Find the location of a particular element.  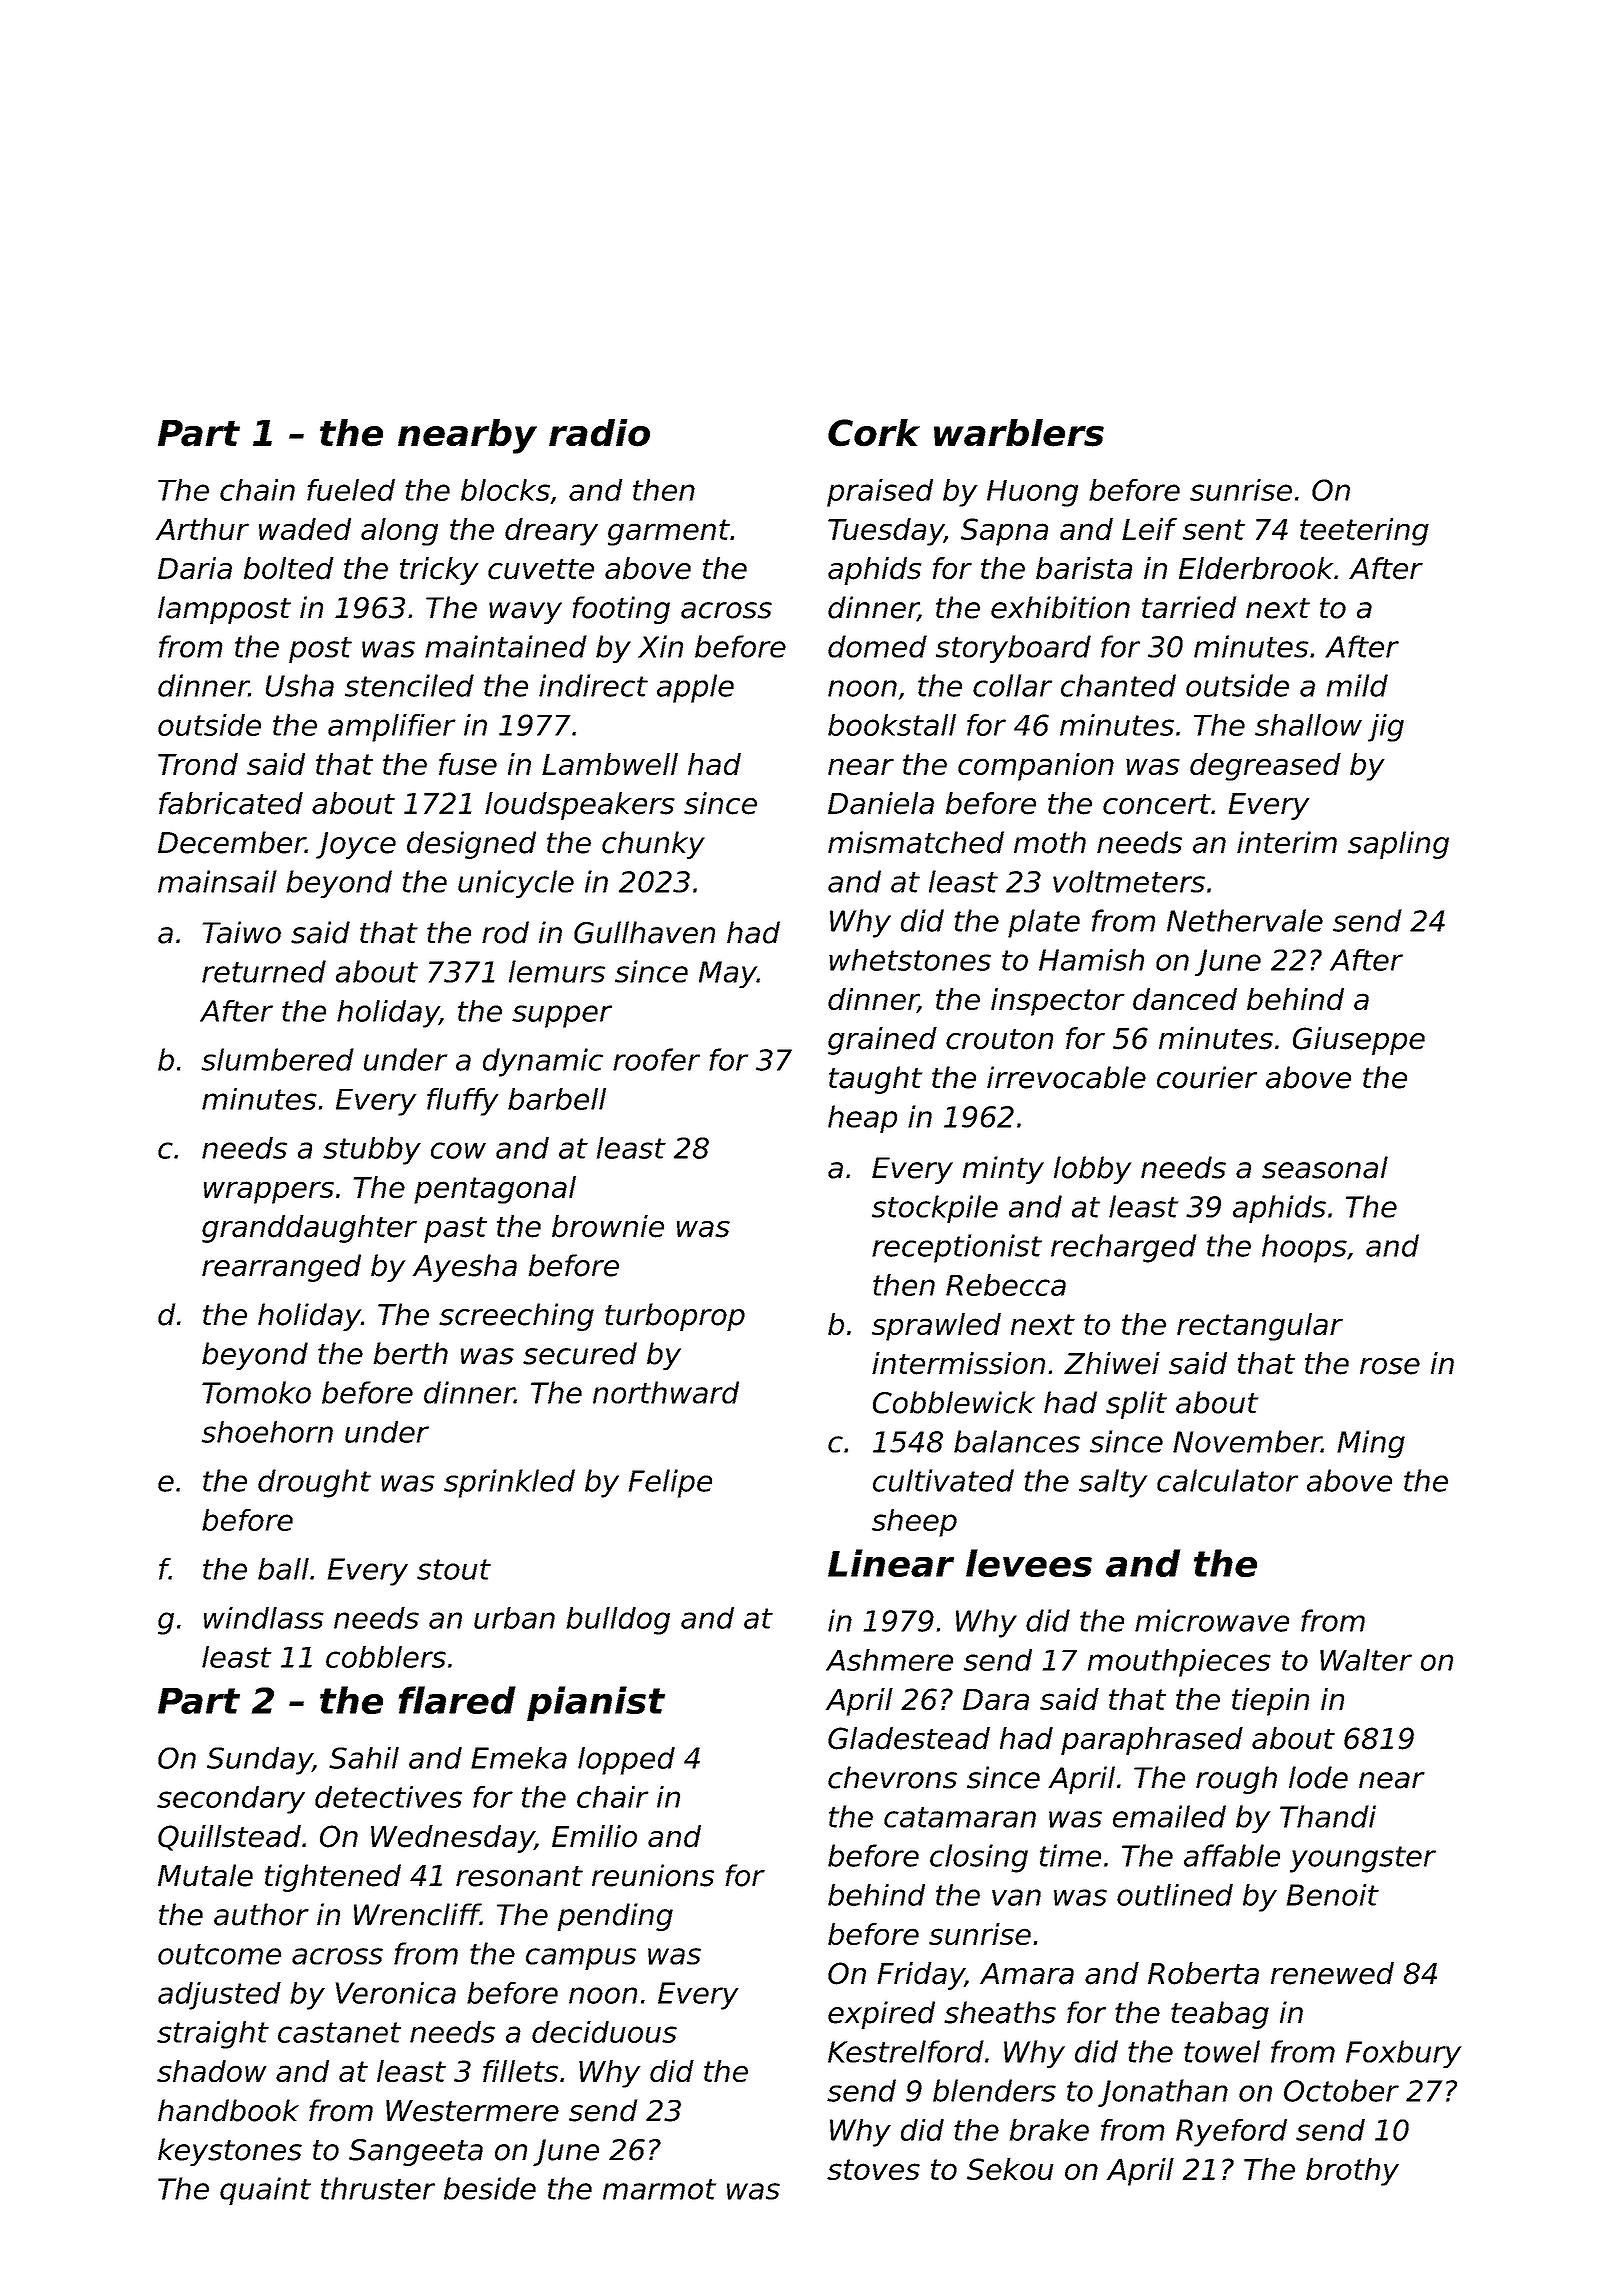

domed is located at coordinates (877, 646).
